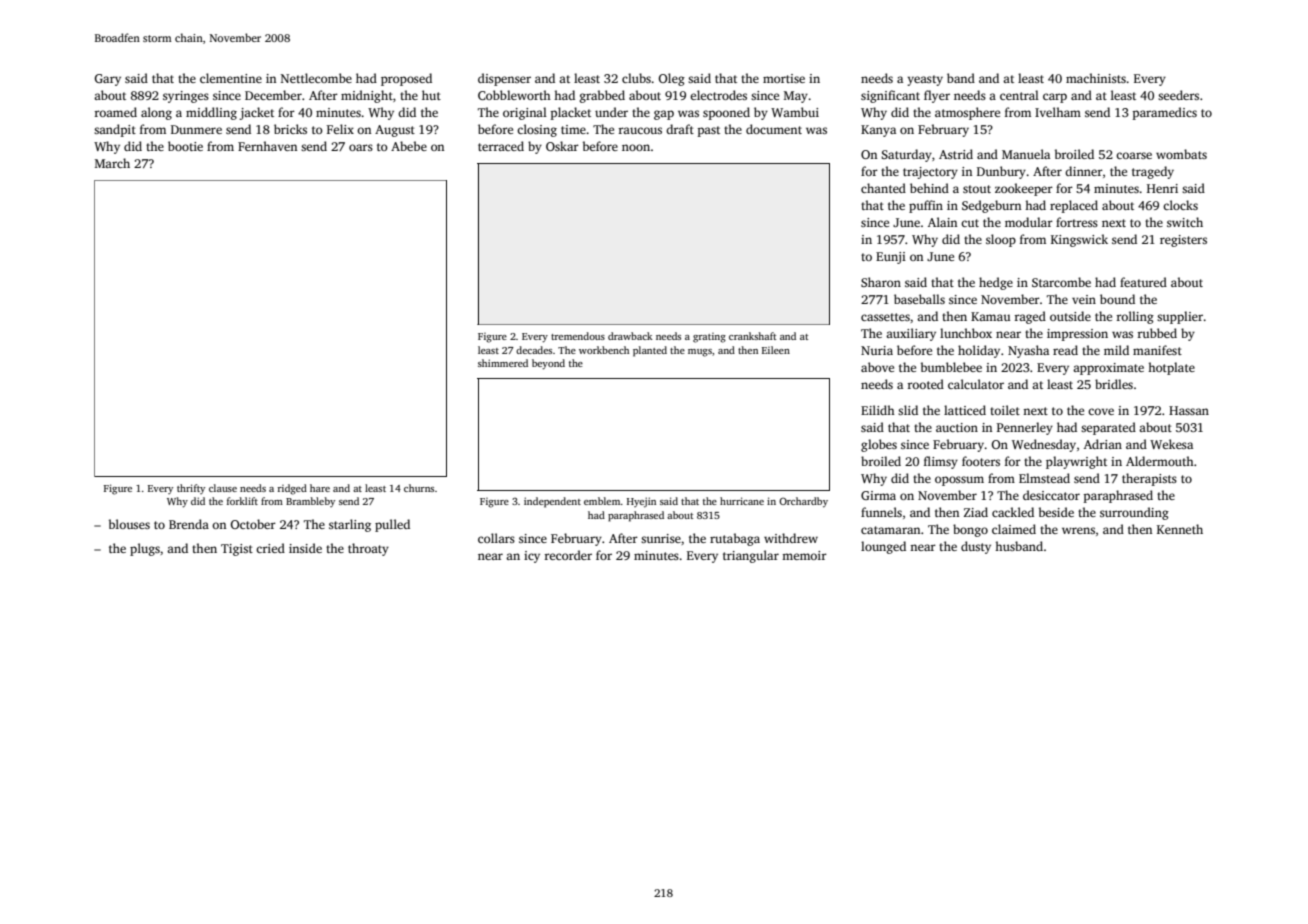  Describe the element at coordinates (1001, 172) in the document. I see `Dunbury` at that location.
